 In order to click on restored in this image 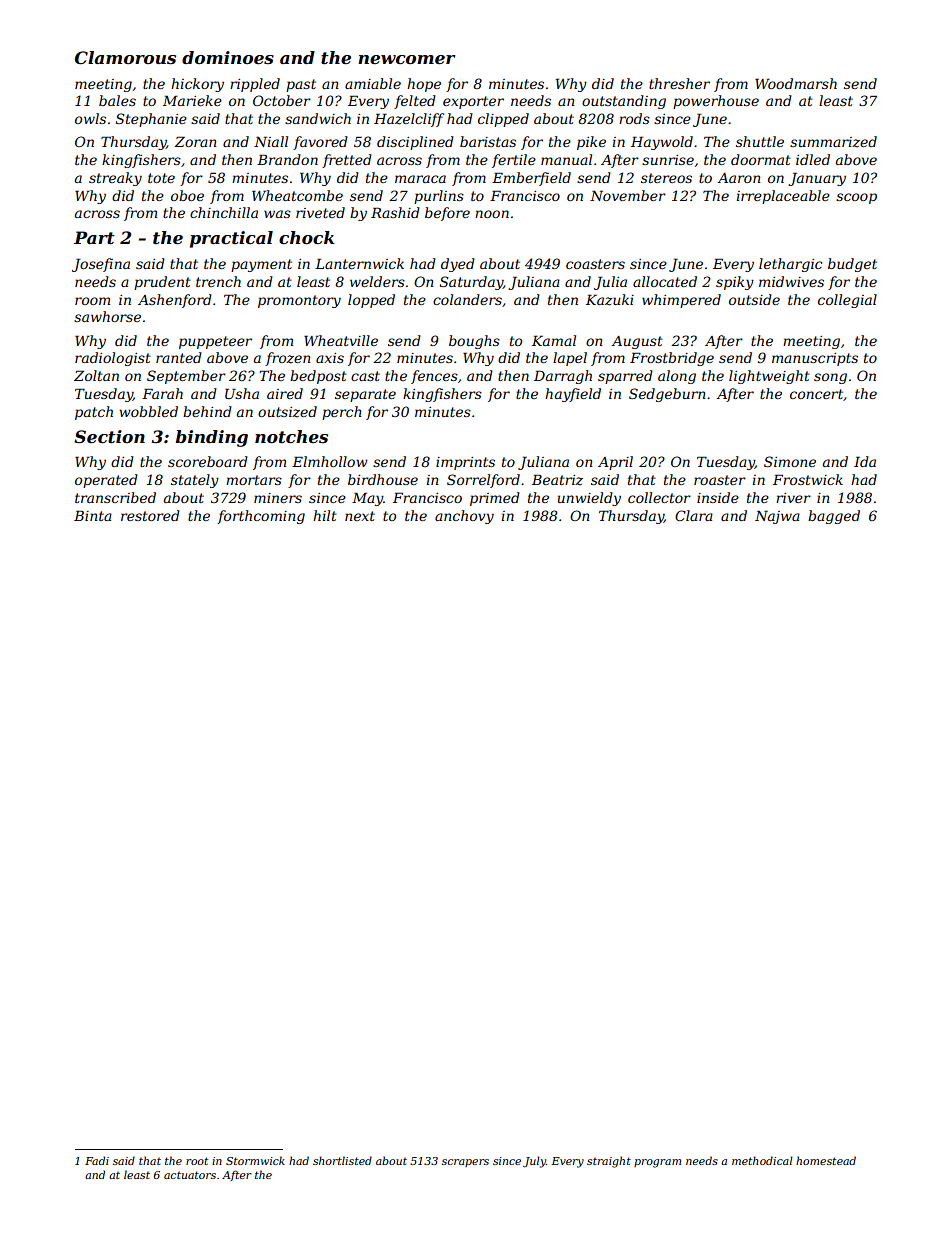, I will do `click(150, 515)`.
